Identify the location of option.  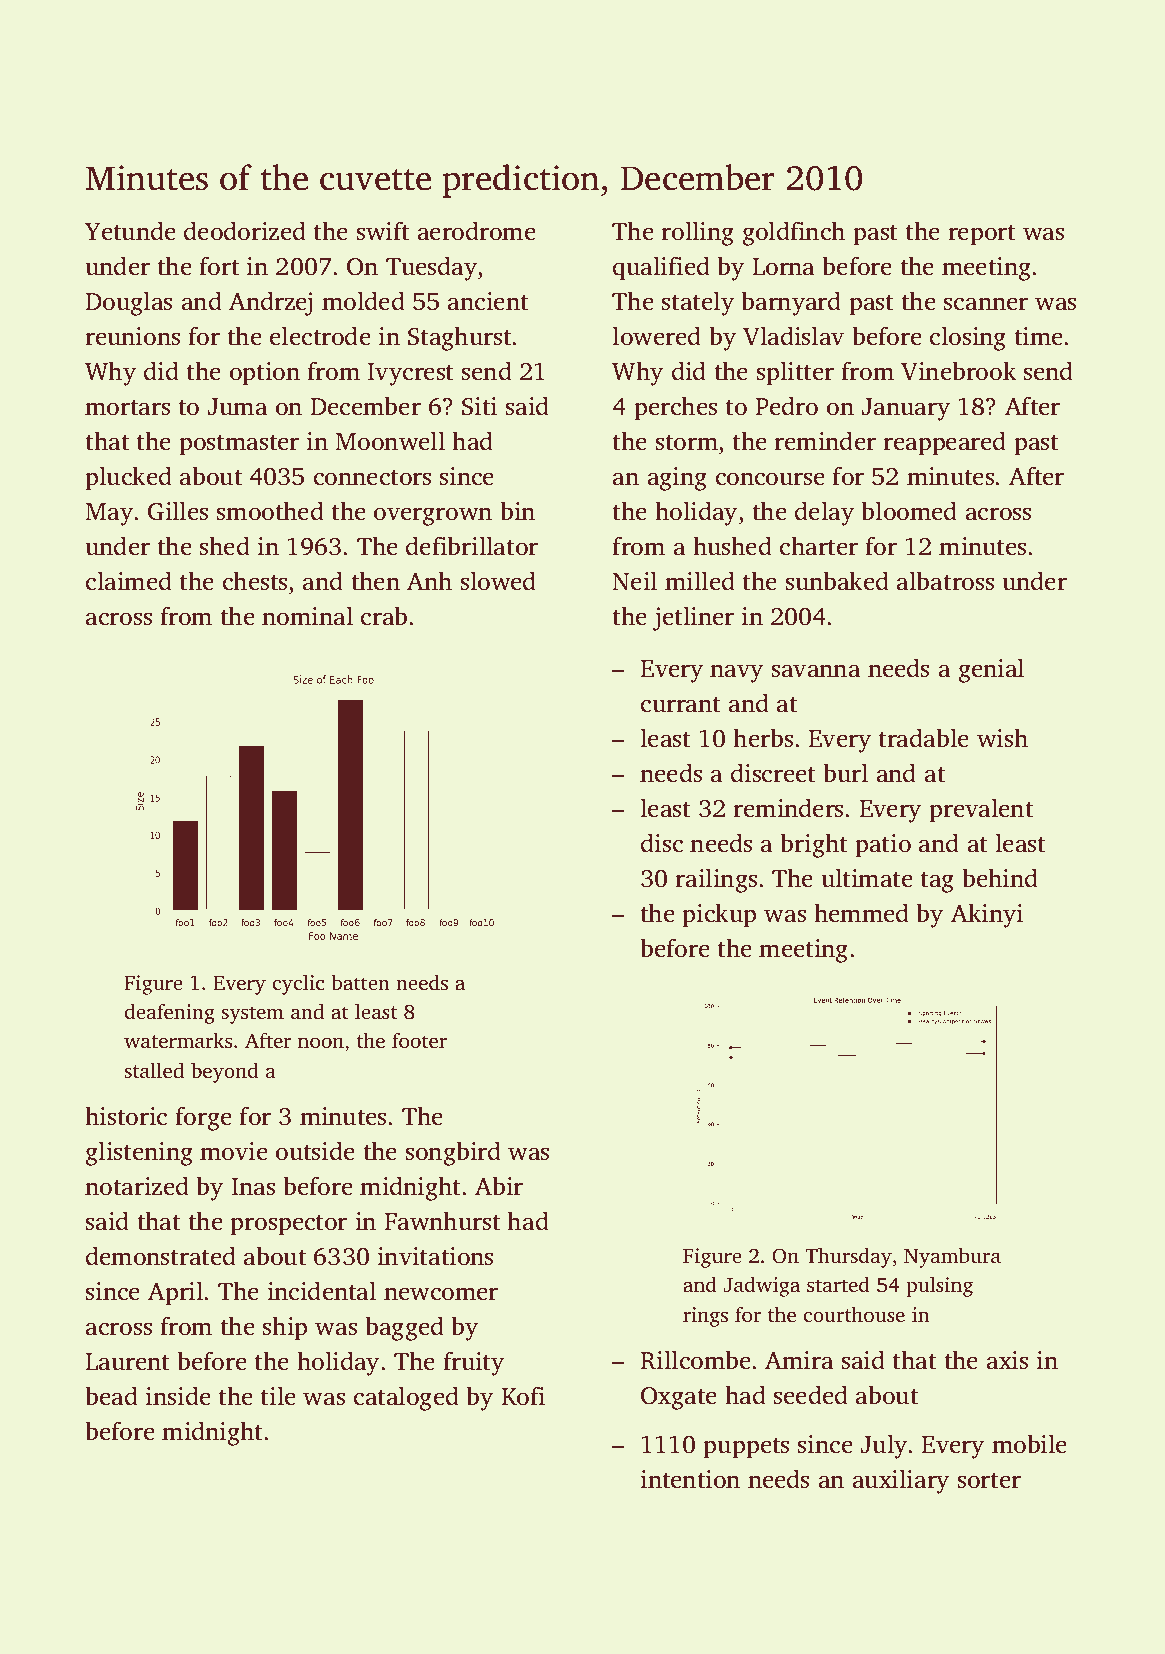
(265, 374).
